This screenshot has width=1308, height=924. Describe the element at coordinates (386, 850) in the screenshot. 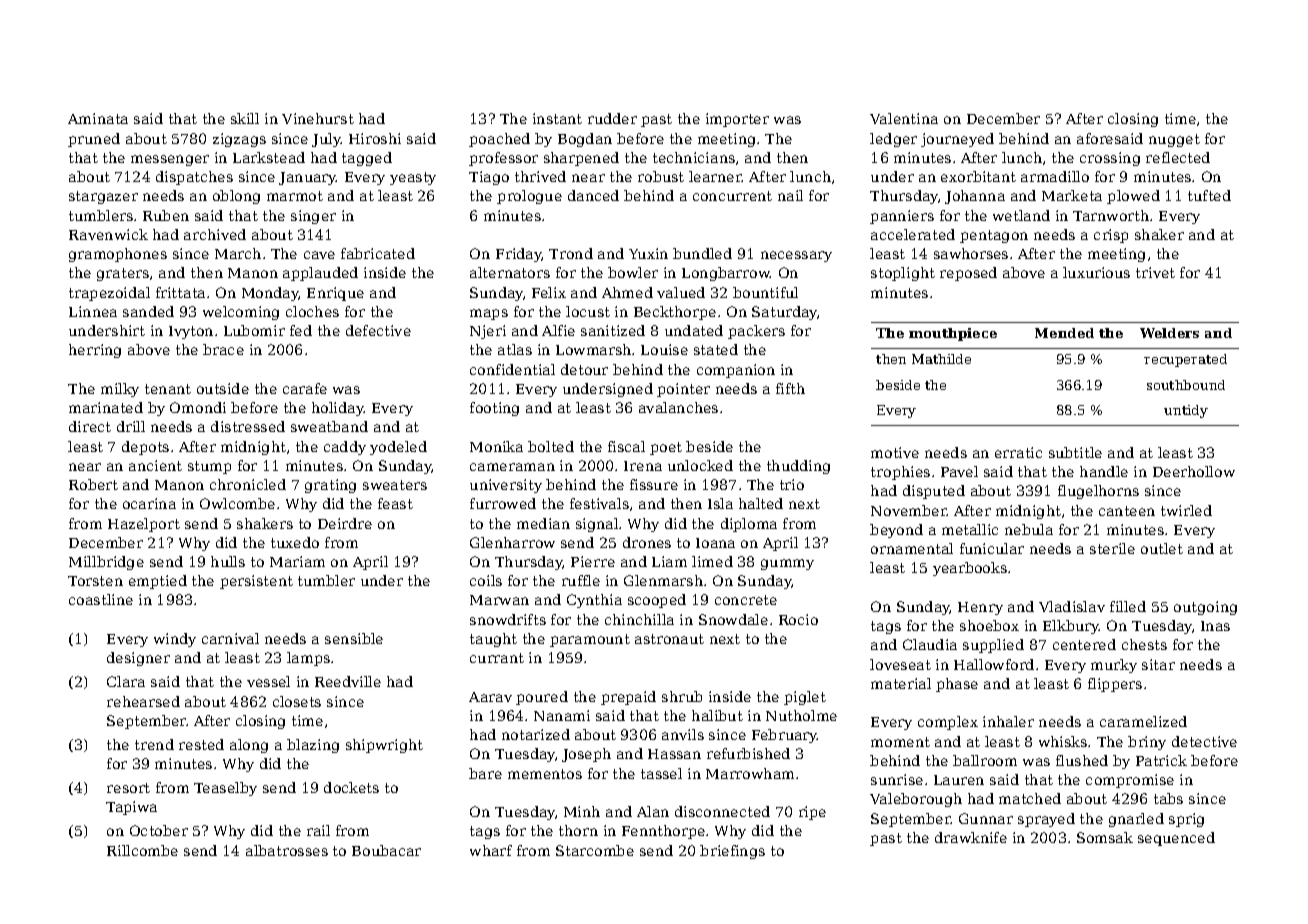

I see `Boubacar` at that location.
